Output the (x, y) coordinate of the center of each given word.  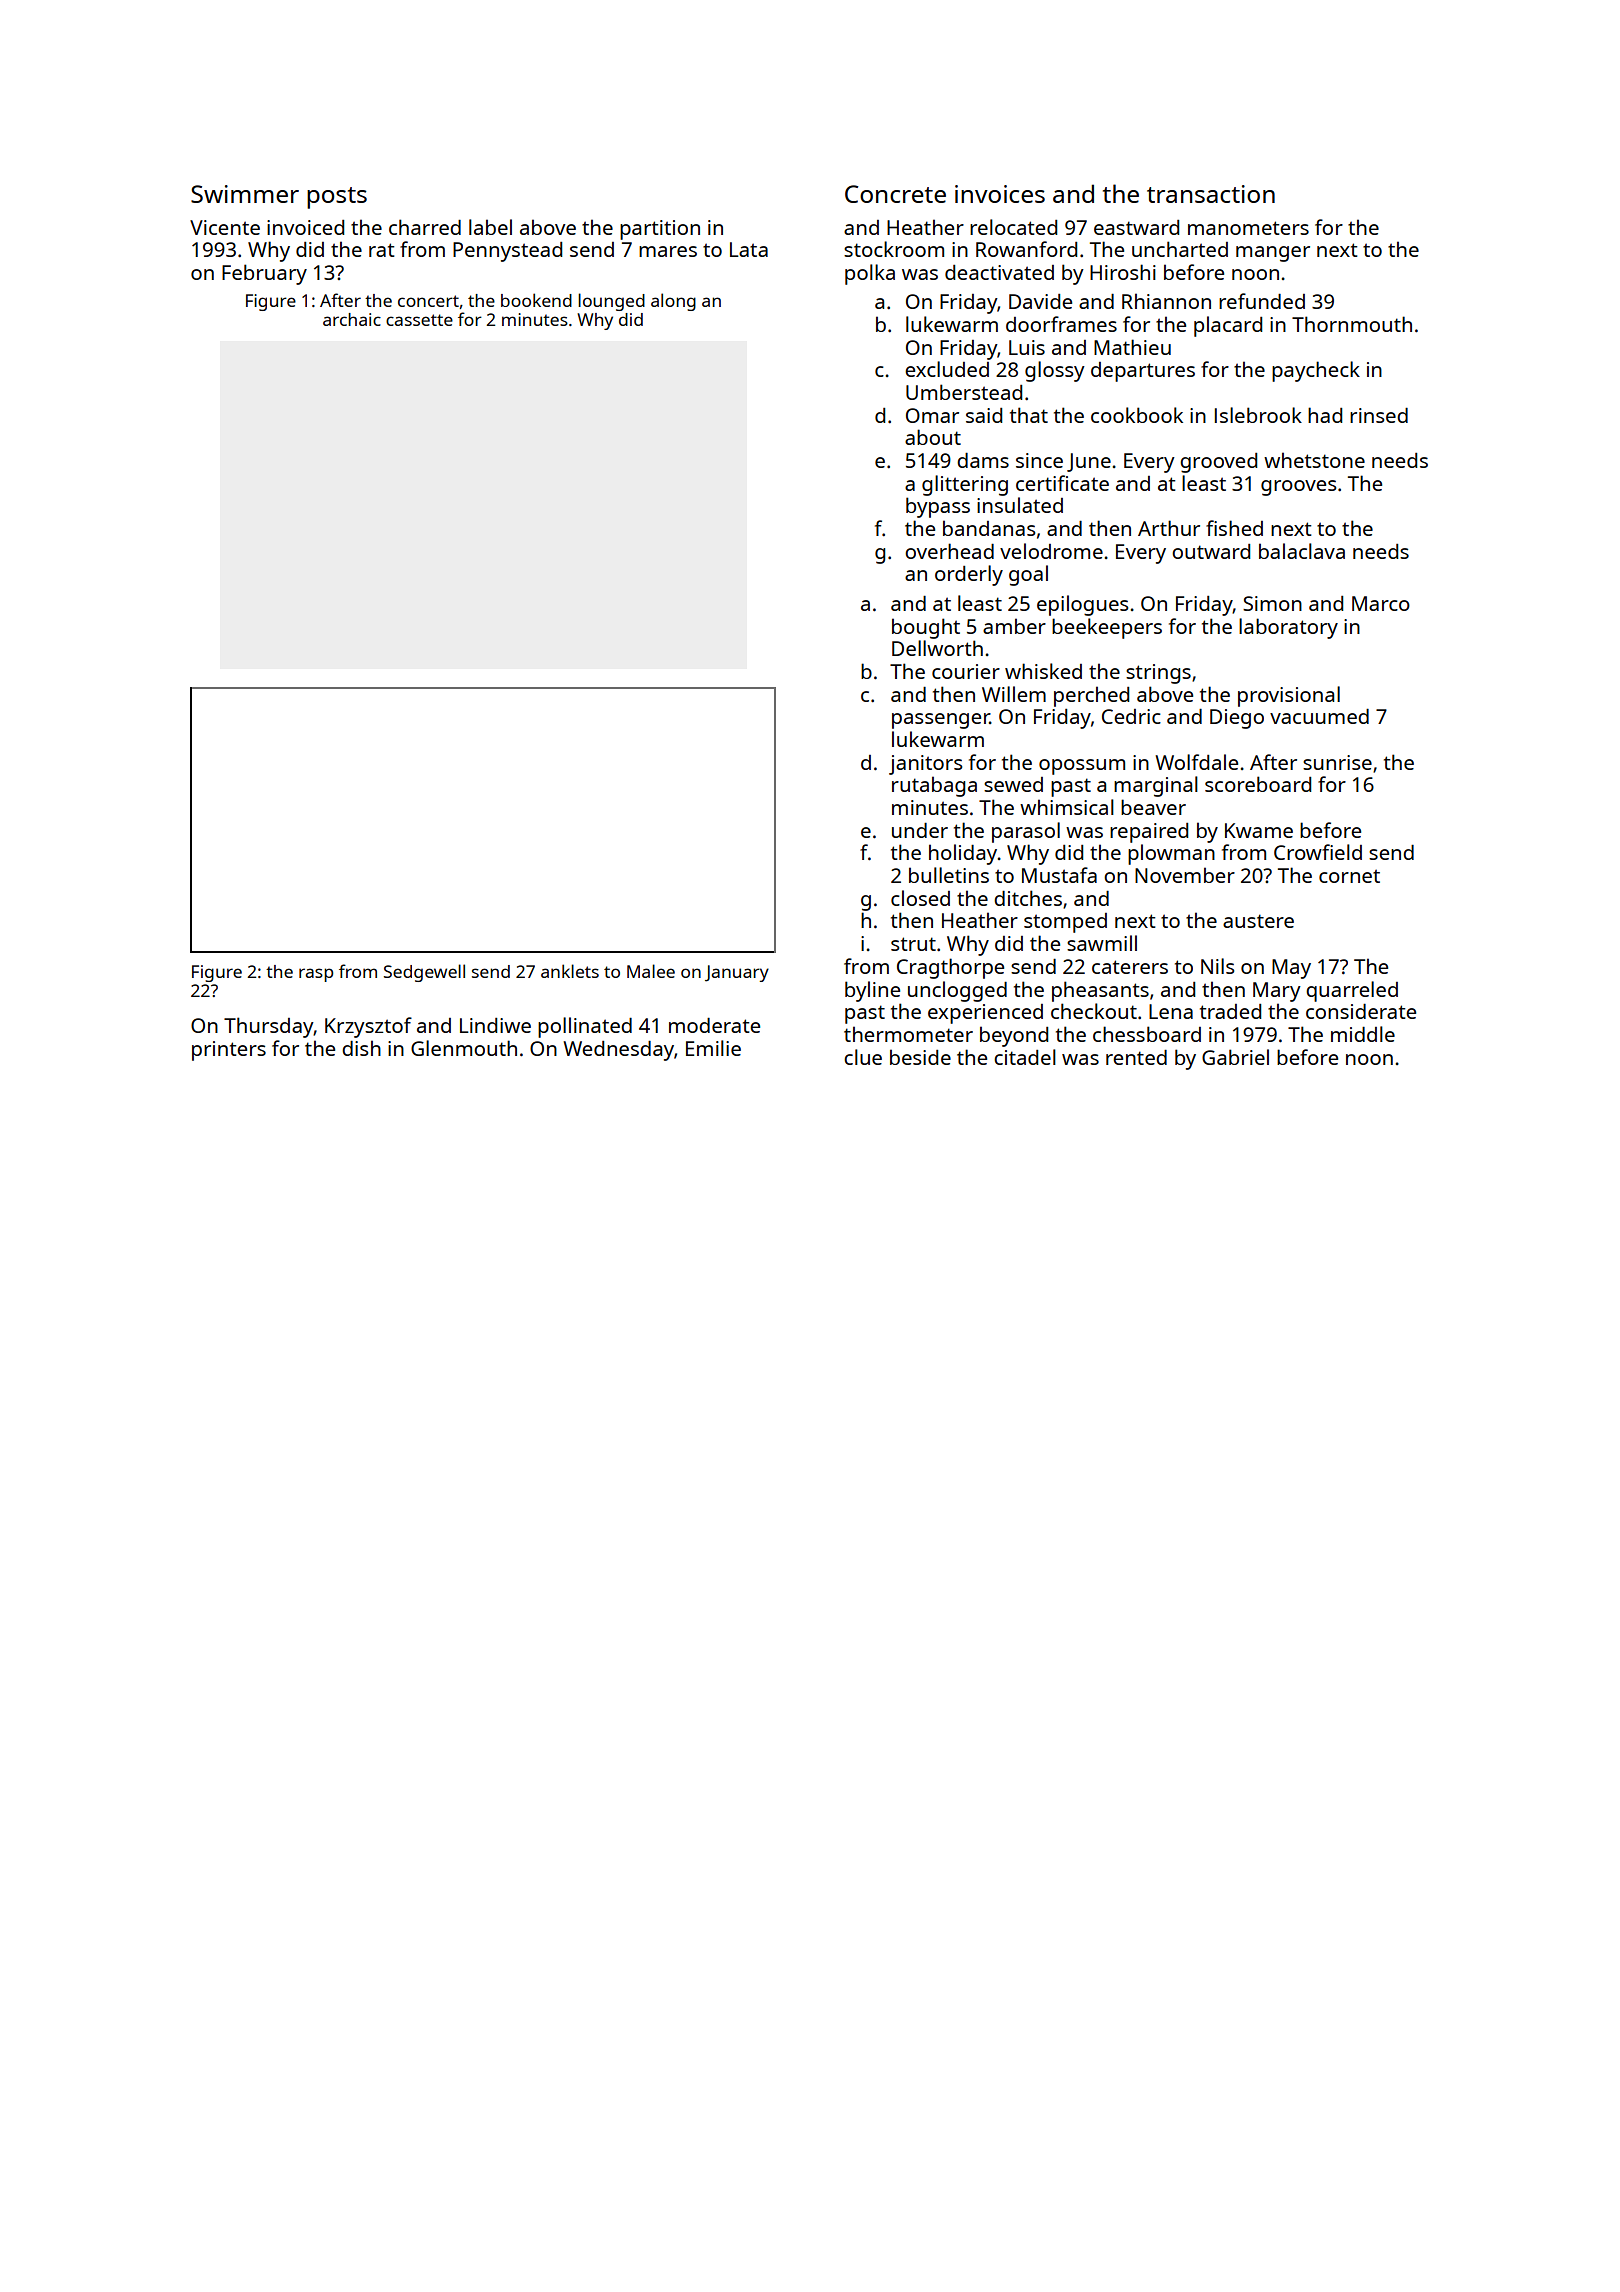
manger (1273, 254)
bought (926, 628)
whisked (1043, 671)
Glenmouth (464, 1048)
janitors (925, 765)
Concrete (895, 194)
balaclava (1302, 551)
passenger (941, 721)
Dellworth (937, 648)
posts (337, 198)
